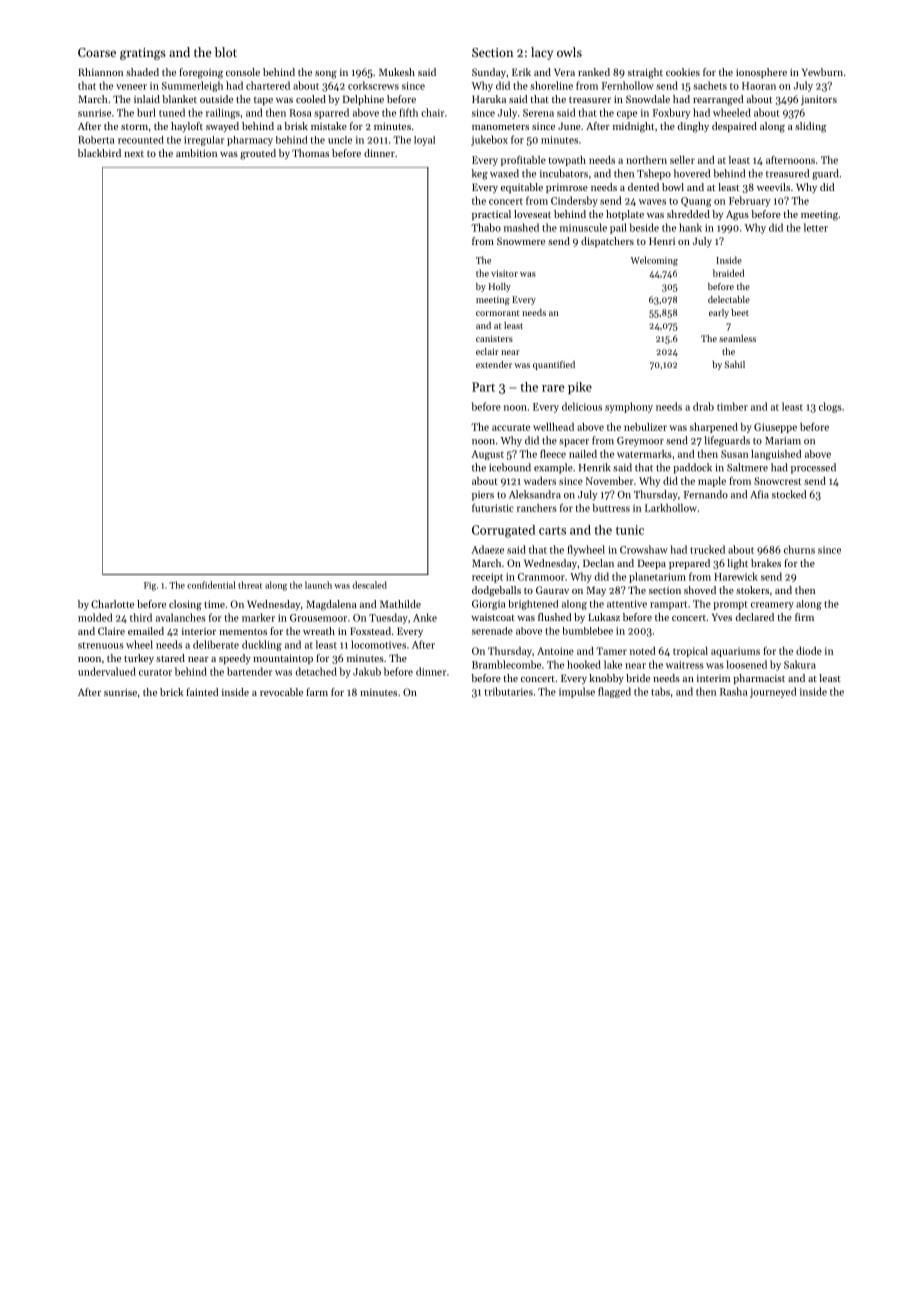 This screenshot has height=1308, width=924. What do you see at coordinates (819, 100) in the screenshot?
I see `janitors` at bounding box center [819, 100].
